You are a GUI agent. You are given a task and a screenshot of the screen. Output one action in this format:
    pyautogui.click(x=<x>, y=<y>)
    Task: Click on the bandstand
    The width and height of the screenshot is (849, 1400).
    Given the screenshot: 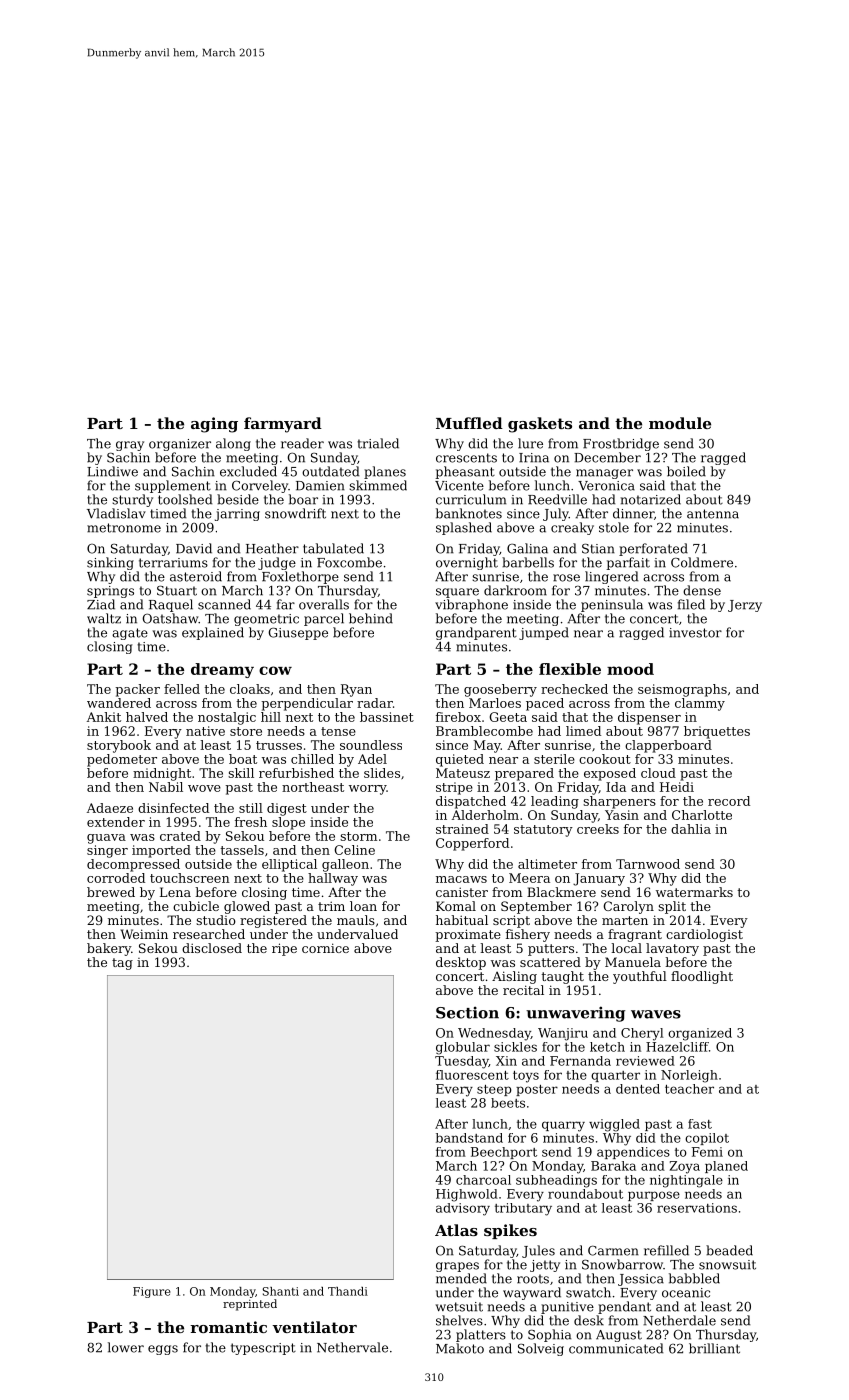 What is the action you would take?
    pyautogui.click(x=469, y=1138)
